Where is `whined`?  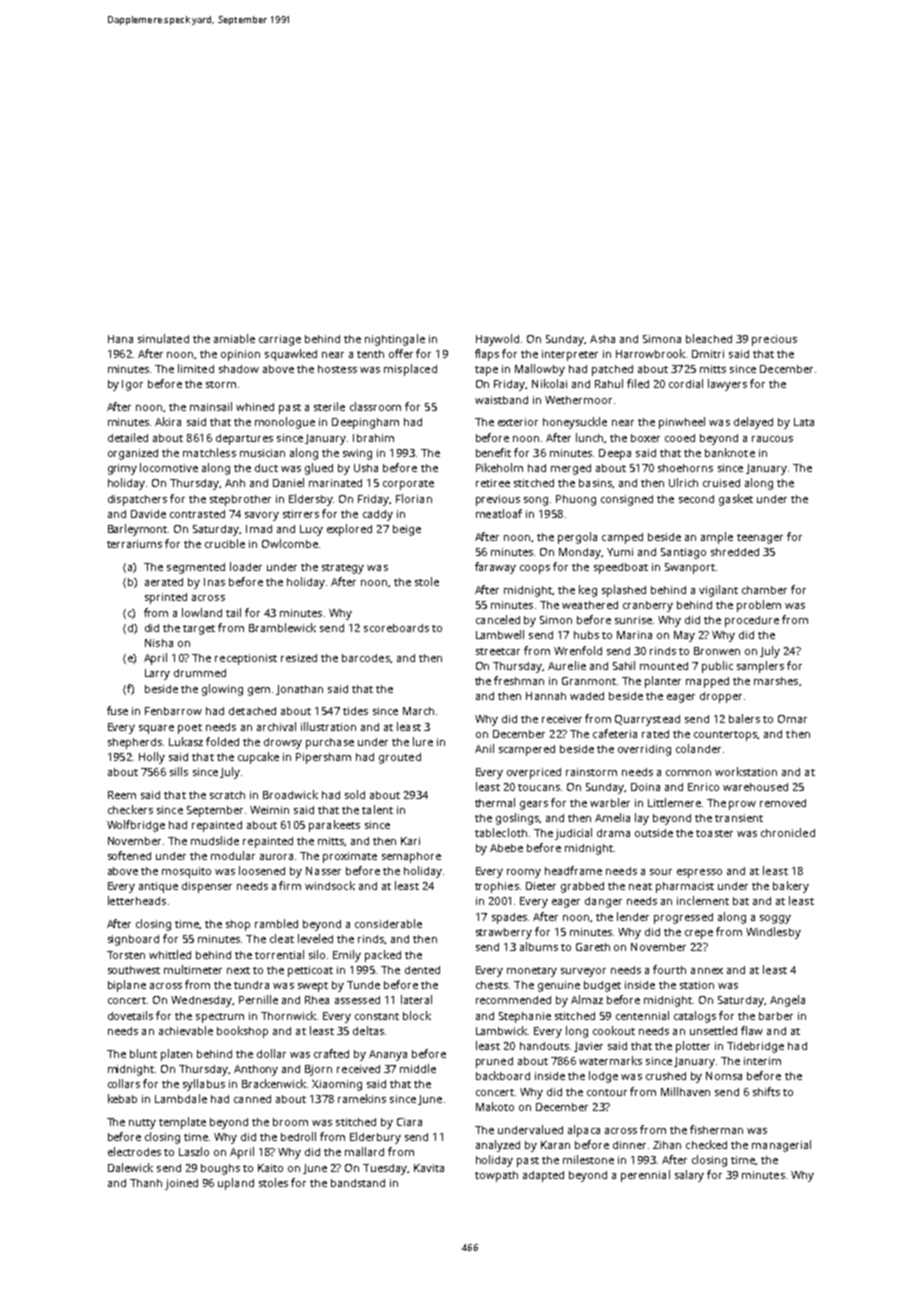 whined is located at coordinates (255, 407).
